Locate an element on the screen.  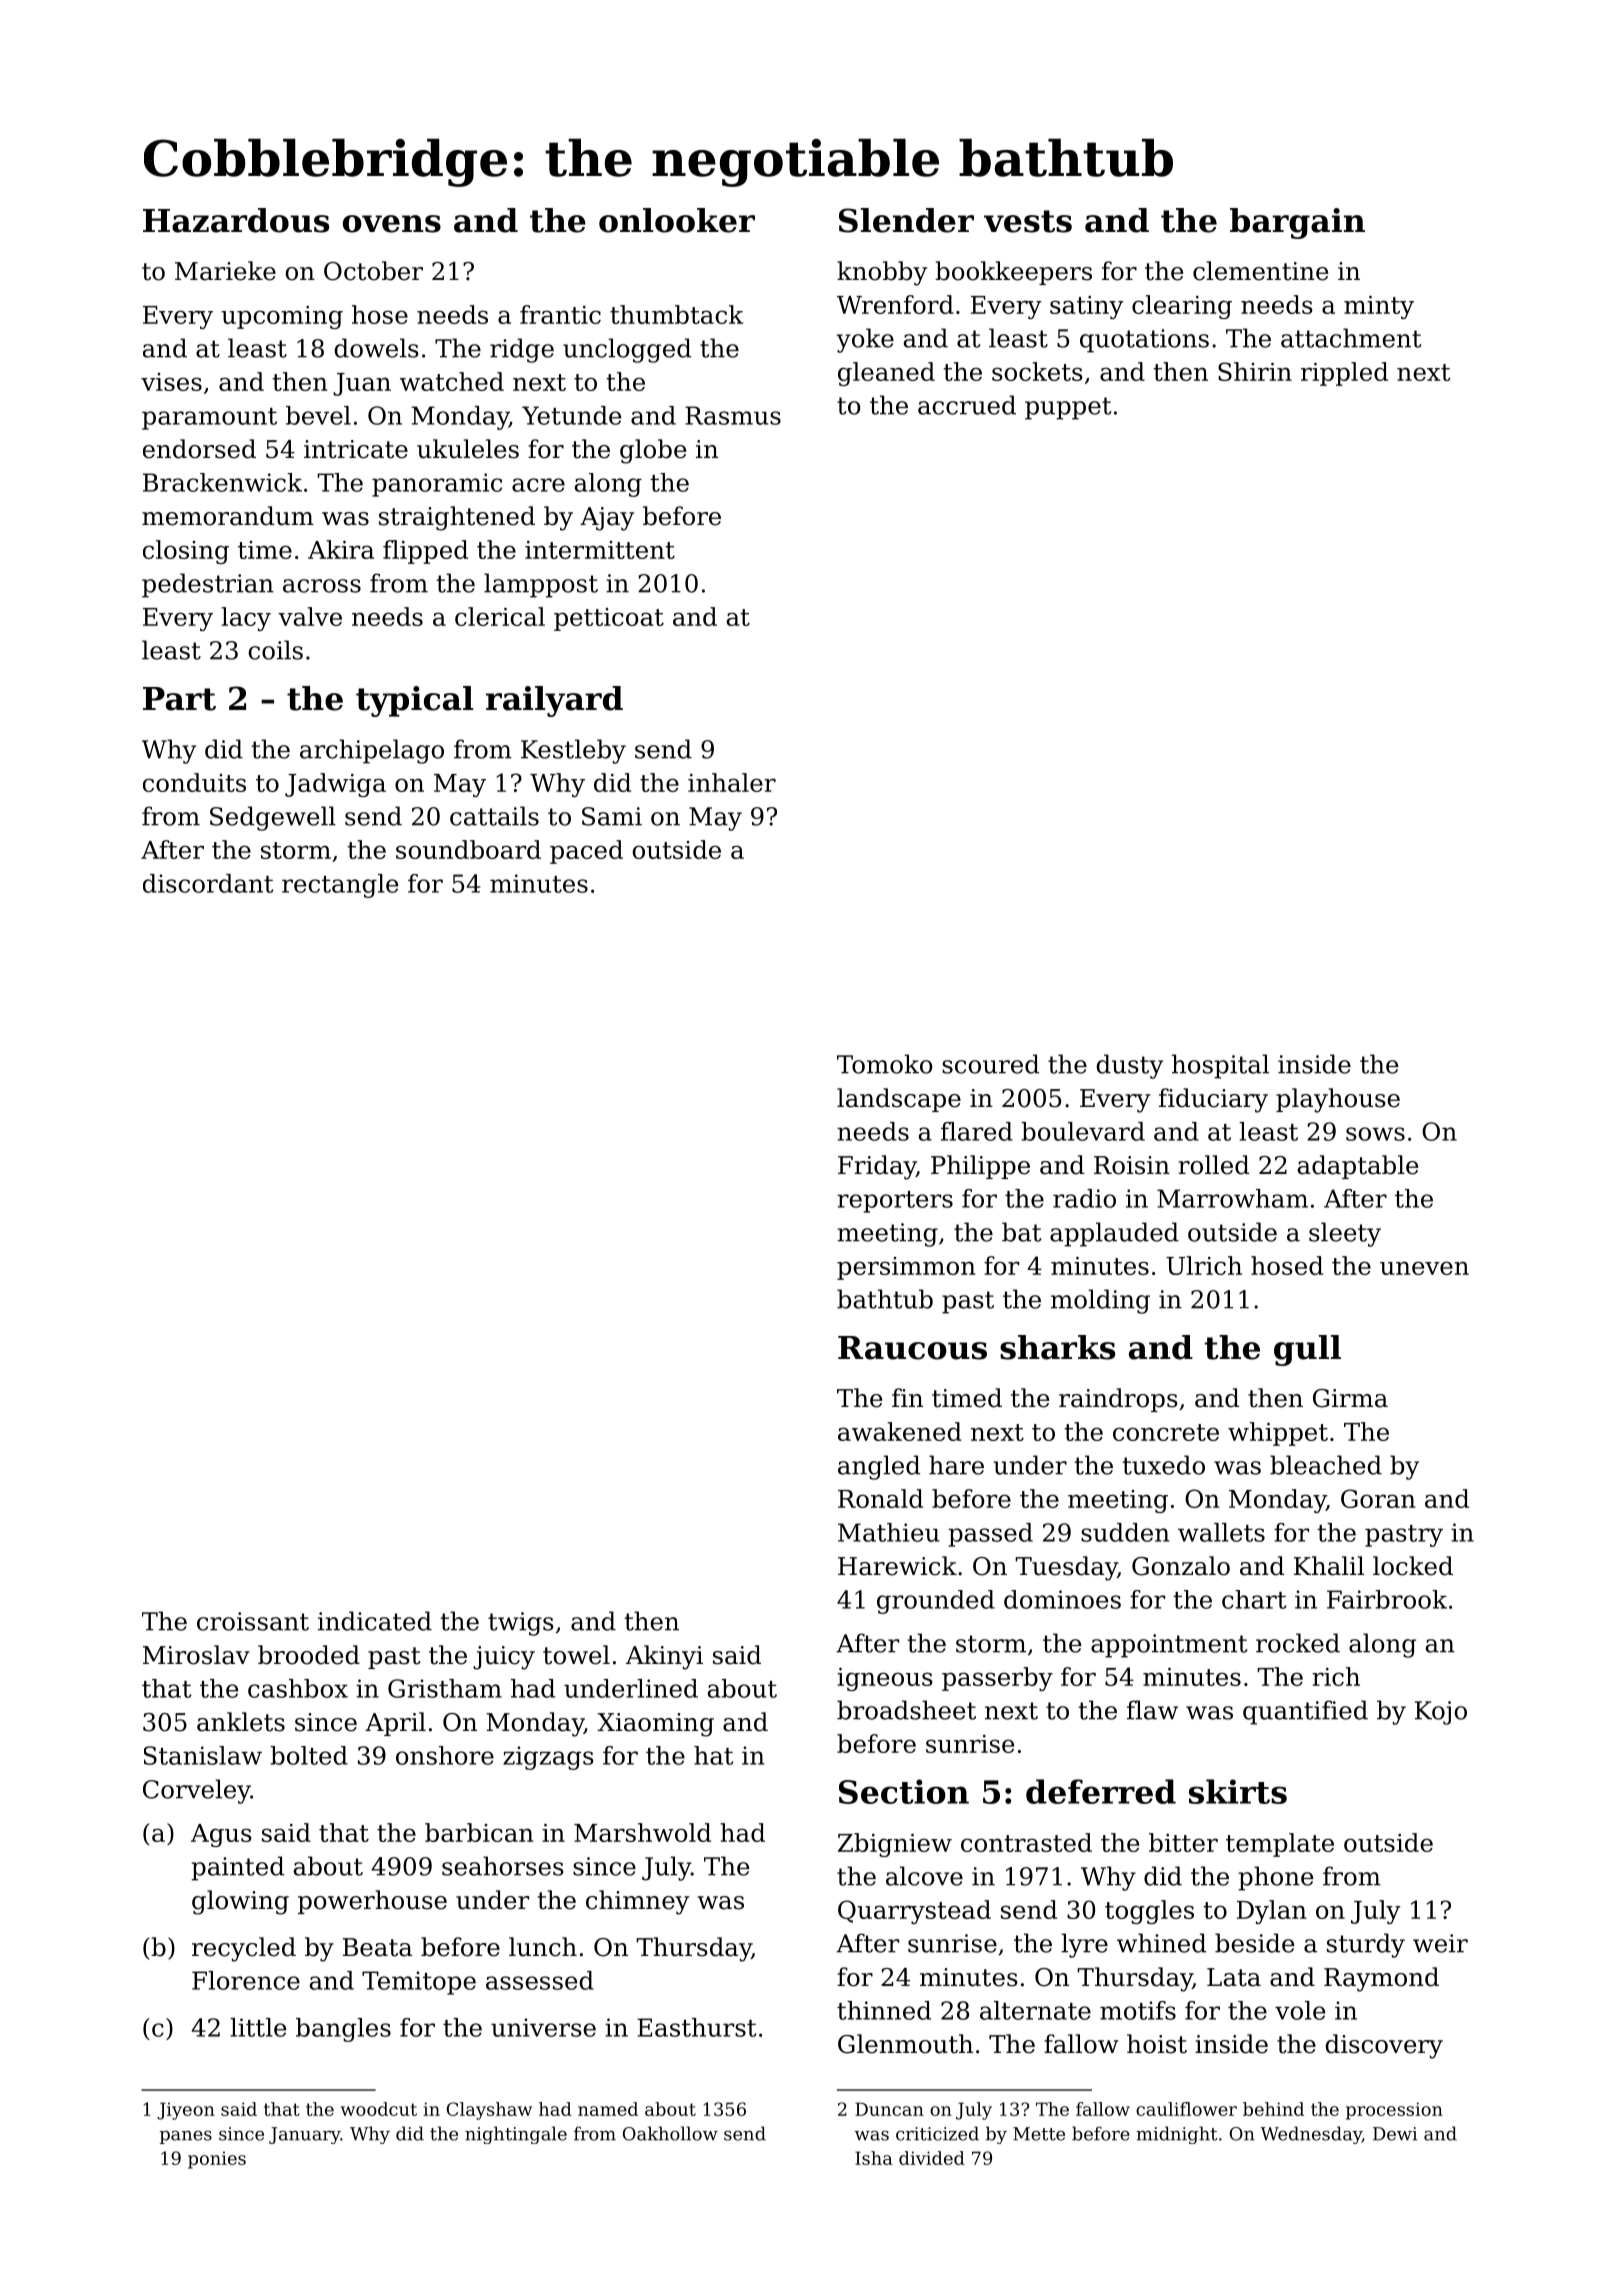
passed is located at coordinates (990, 1535).
